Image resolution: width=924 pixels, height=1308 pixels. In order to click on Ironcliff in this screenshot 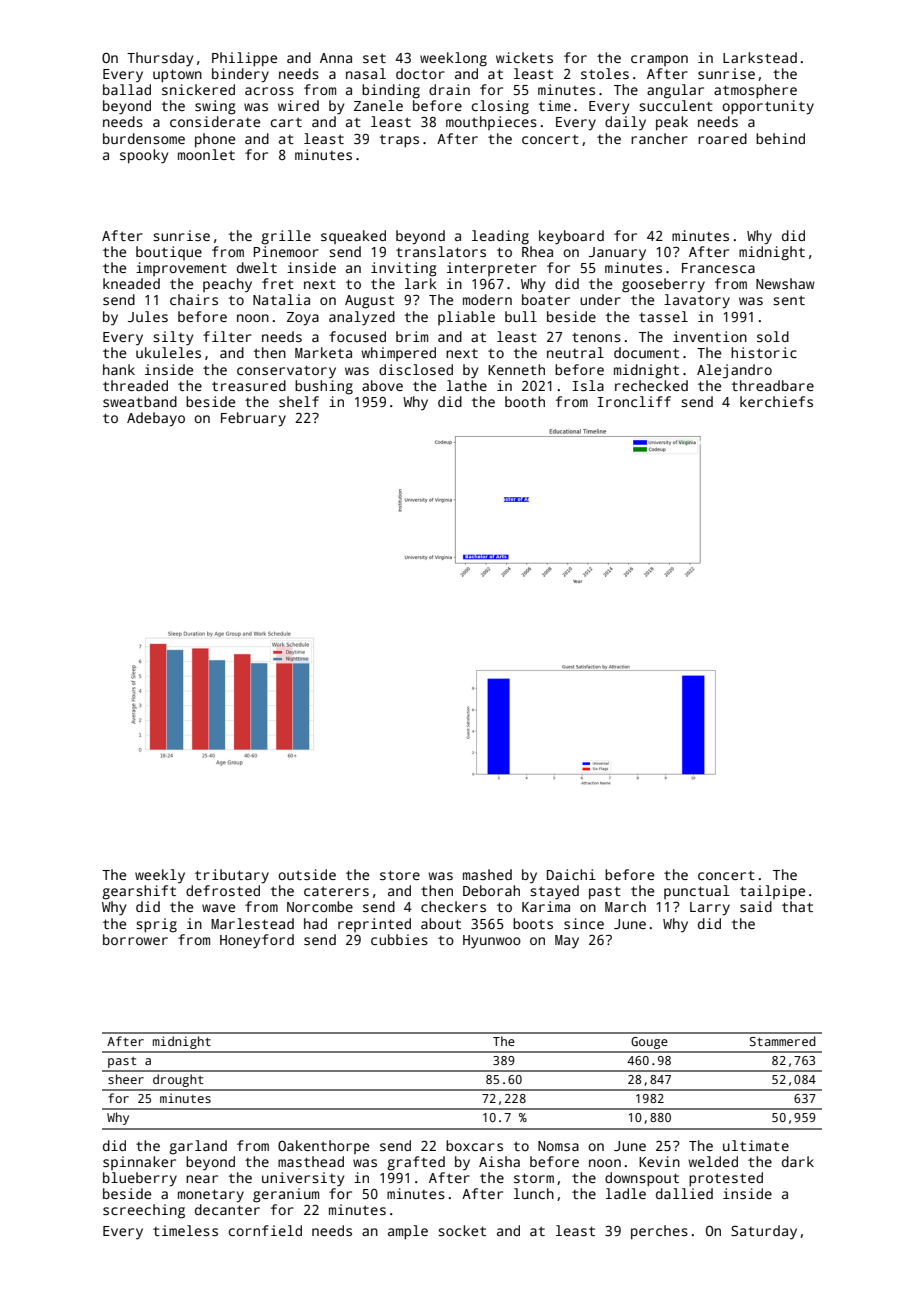, I will do `click(634, 401)`.
